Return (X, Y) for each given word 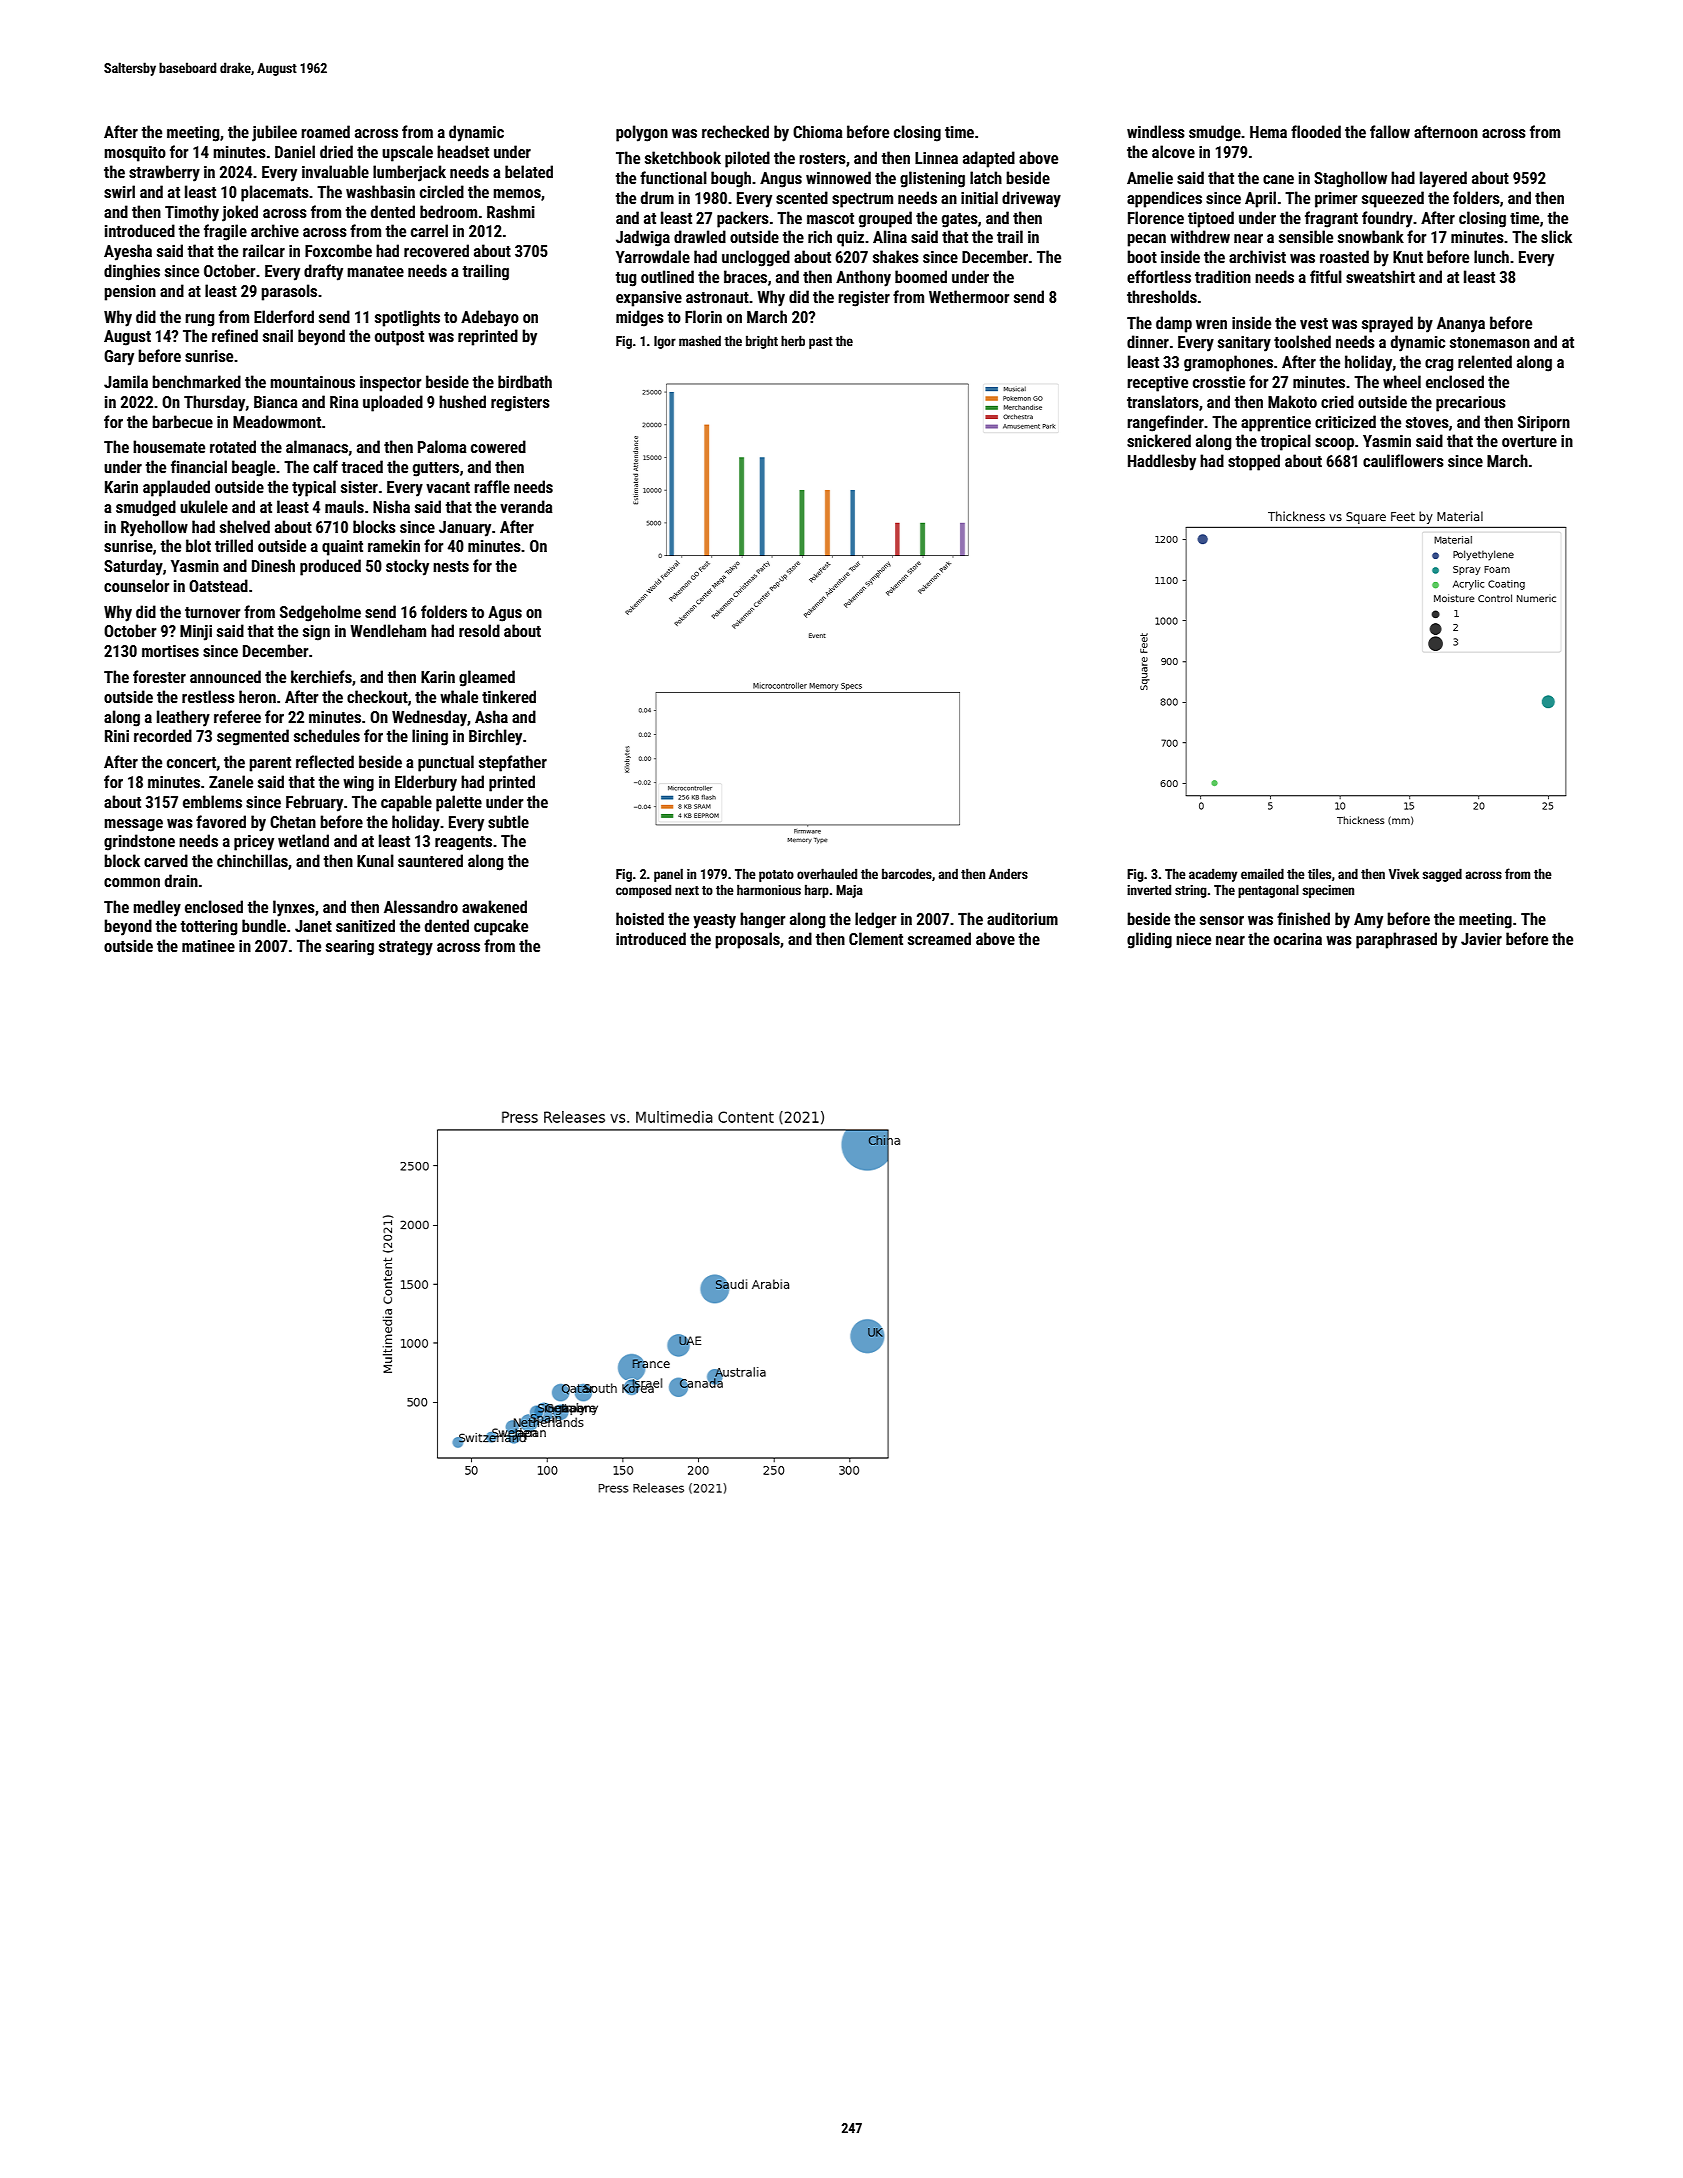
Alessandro (421, 906)
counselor (136, 585)
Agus (505, 614)
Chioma (818, 131)
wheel (1402, 381)
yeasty (714, 921)
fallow (1390, 131)
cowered (498, 446)
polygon (642, 133)
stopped (1254, 462)
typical (314, 488)
